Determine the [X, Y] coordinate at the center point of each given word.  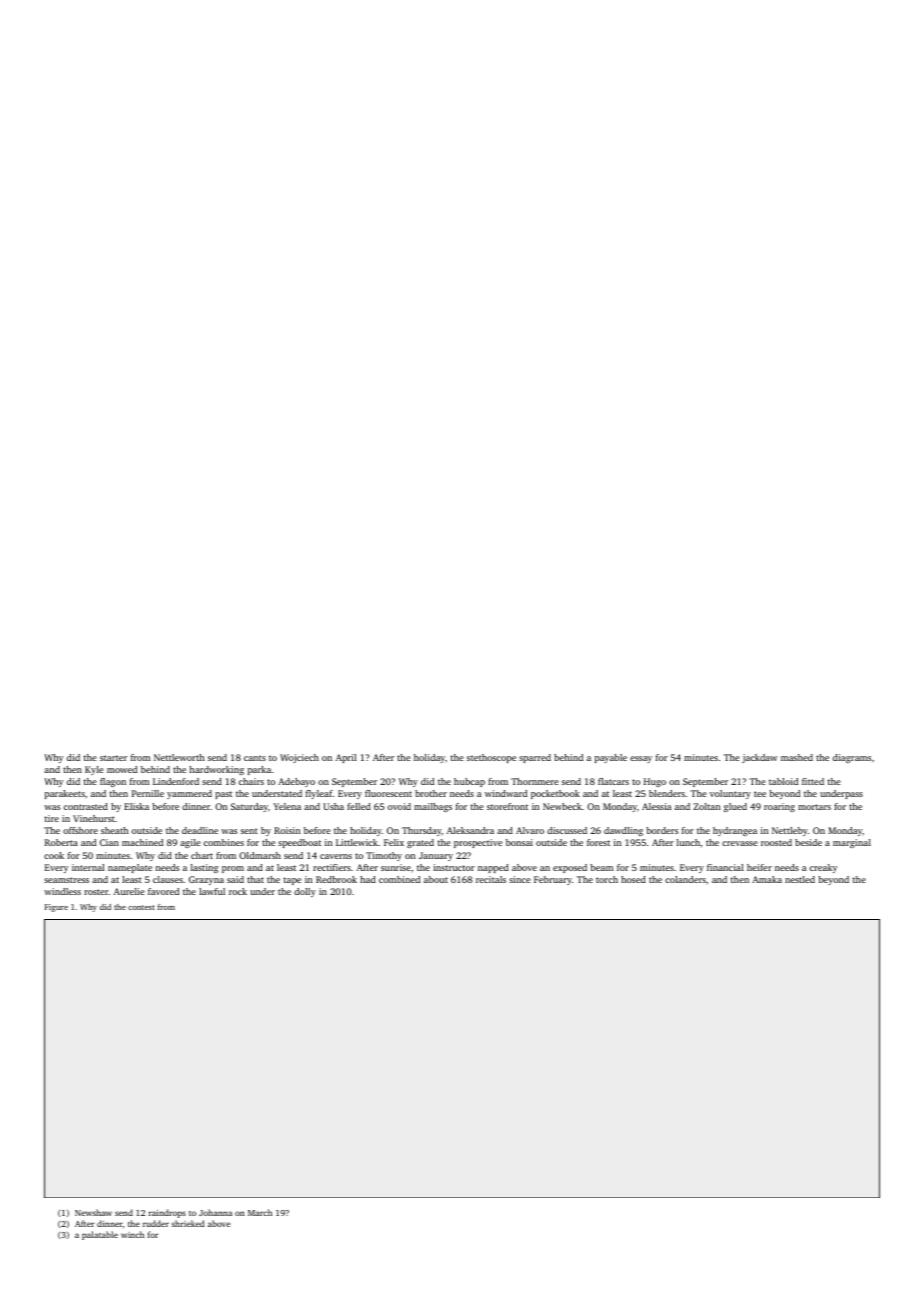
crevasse [740, 843]
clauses [168, 879]
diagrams [852, 758]
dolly [305, 892]
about [436, 879]
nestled [800, 879]
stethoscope [491, 758]
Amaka [767, 879]
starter [113, 758]
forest [598, 842]
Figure [56, 908]
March [260, 1212]
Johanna [215, 1212]
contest [141, 907]
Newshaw [93, 1212]
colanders [685, 879]
